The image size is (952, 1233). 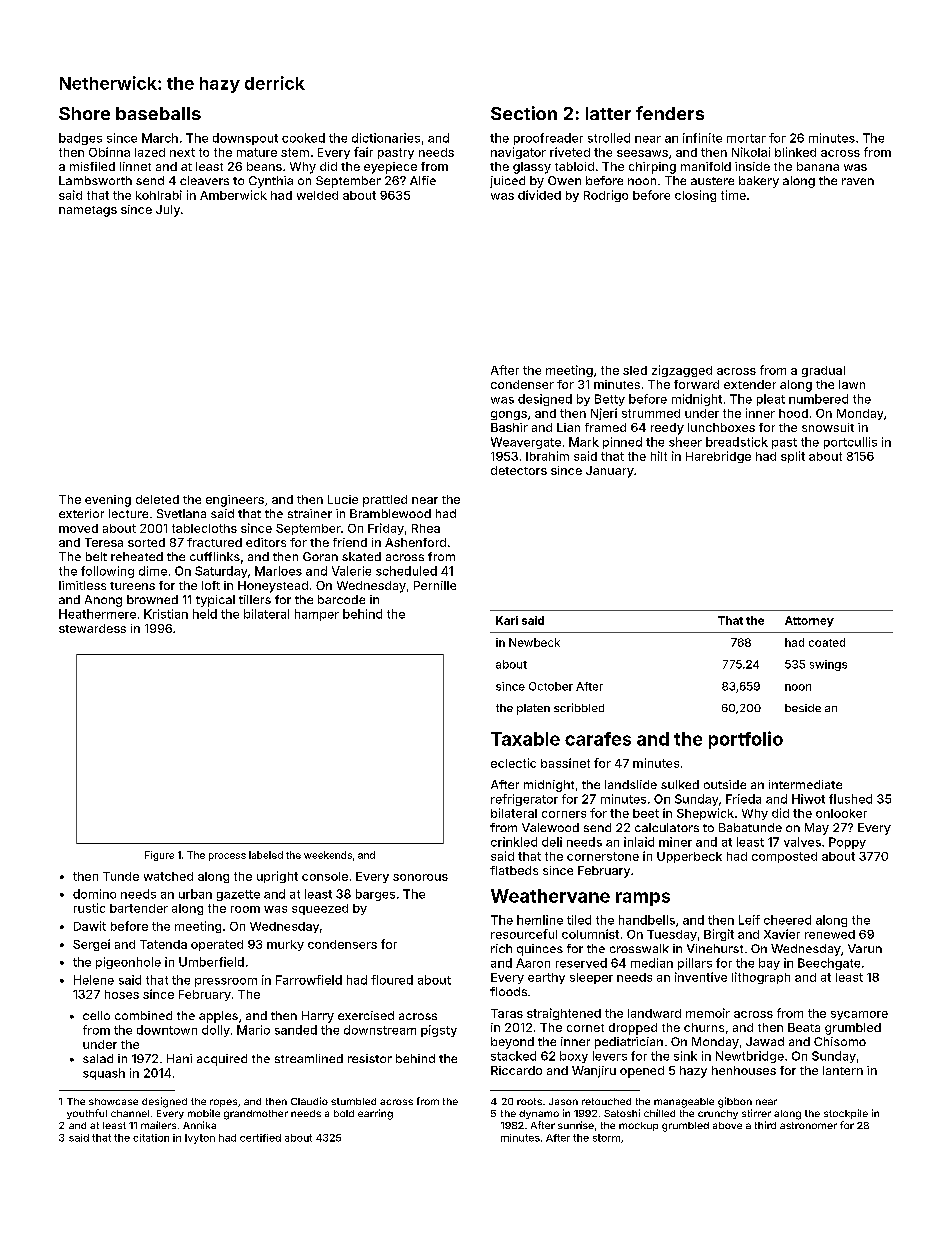 I want to click on dictionaries, so click(x=386, y=138).
